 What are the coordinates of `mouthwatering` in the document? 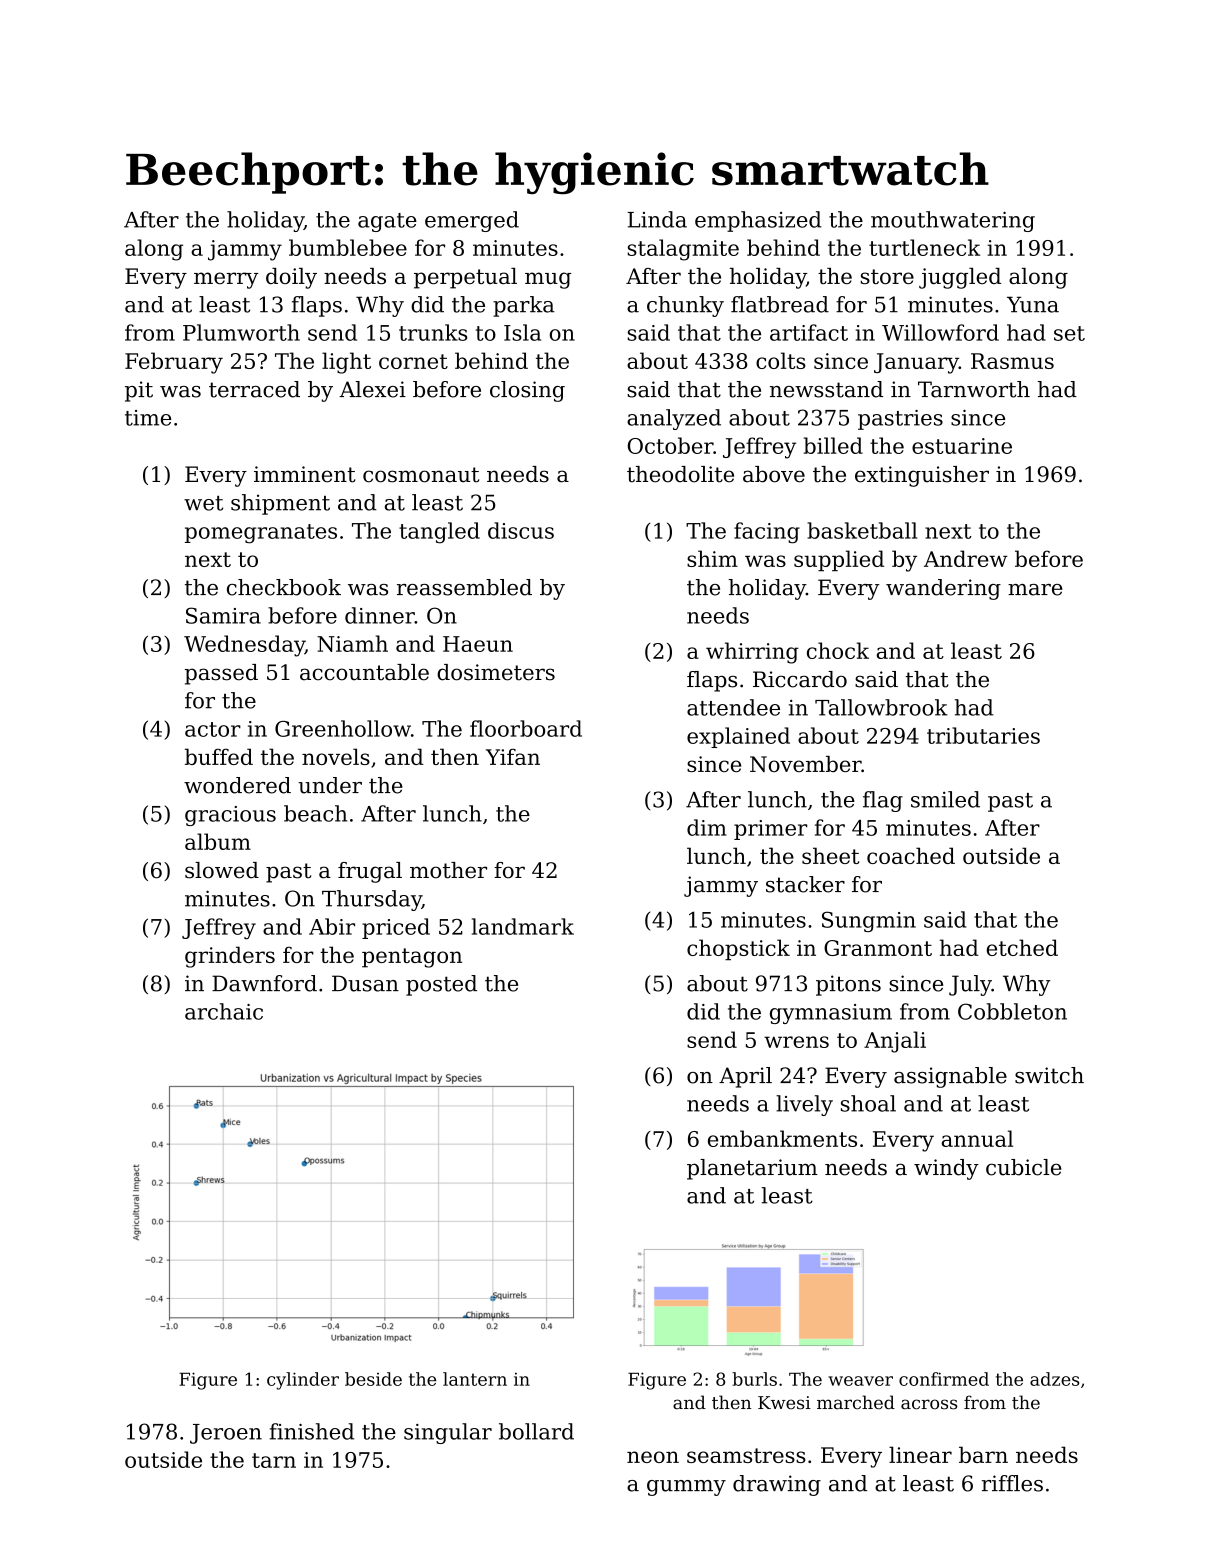 It's located at (953, 221).
